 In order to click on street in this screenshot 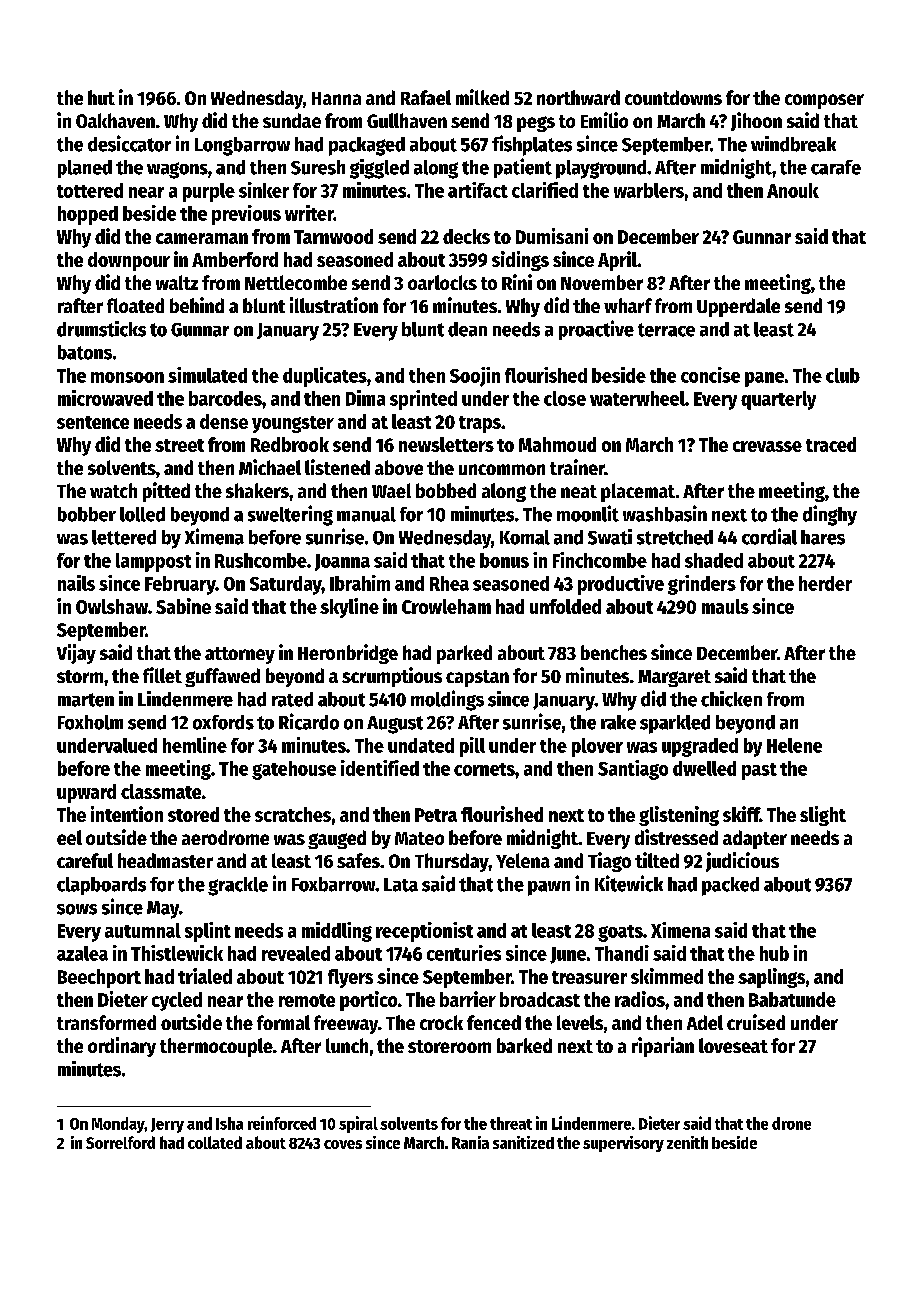, I will do `click(179, 445)`.
